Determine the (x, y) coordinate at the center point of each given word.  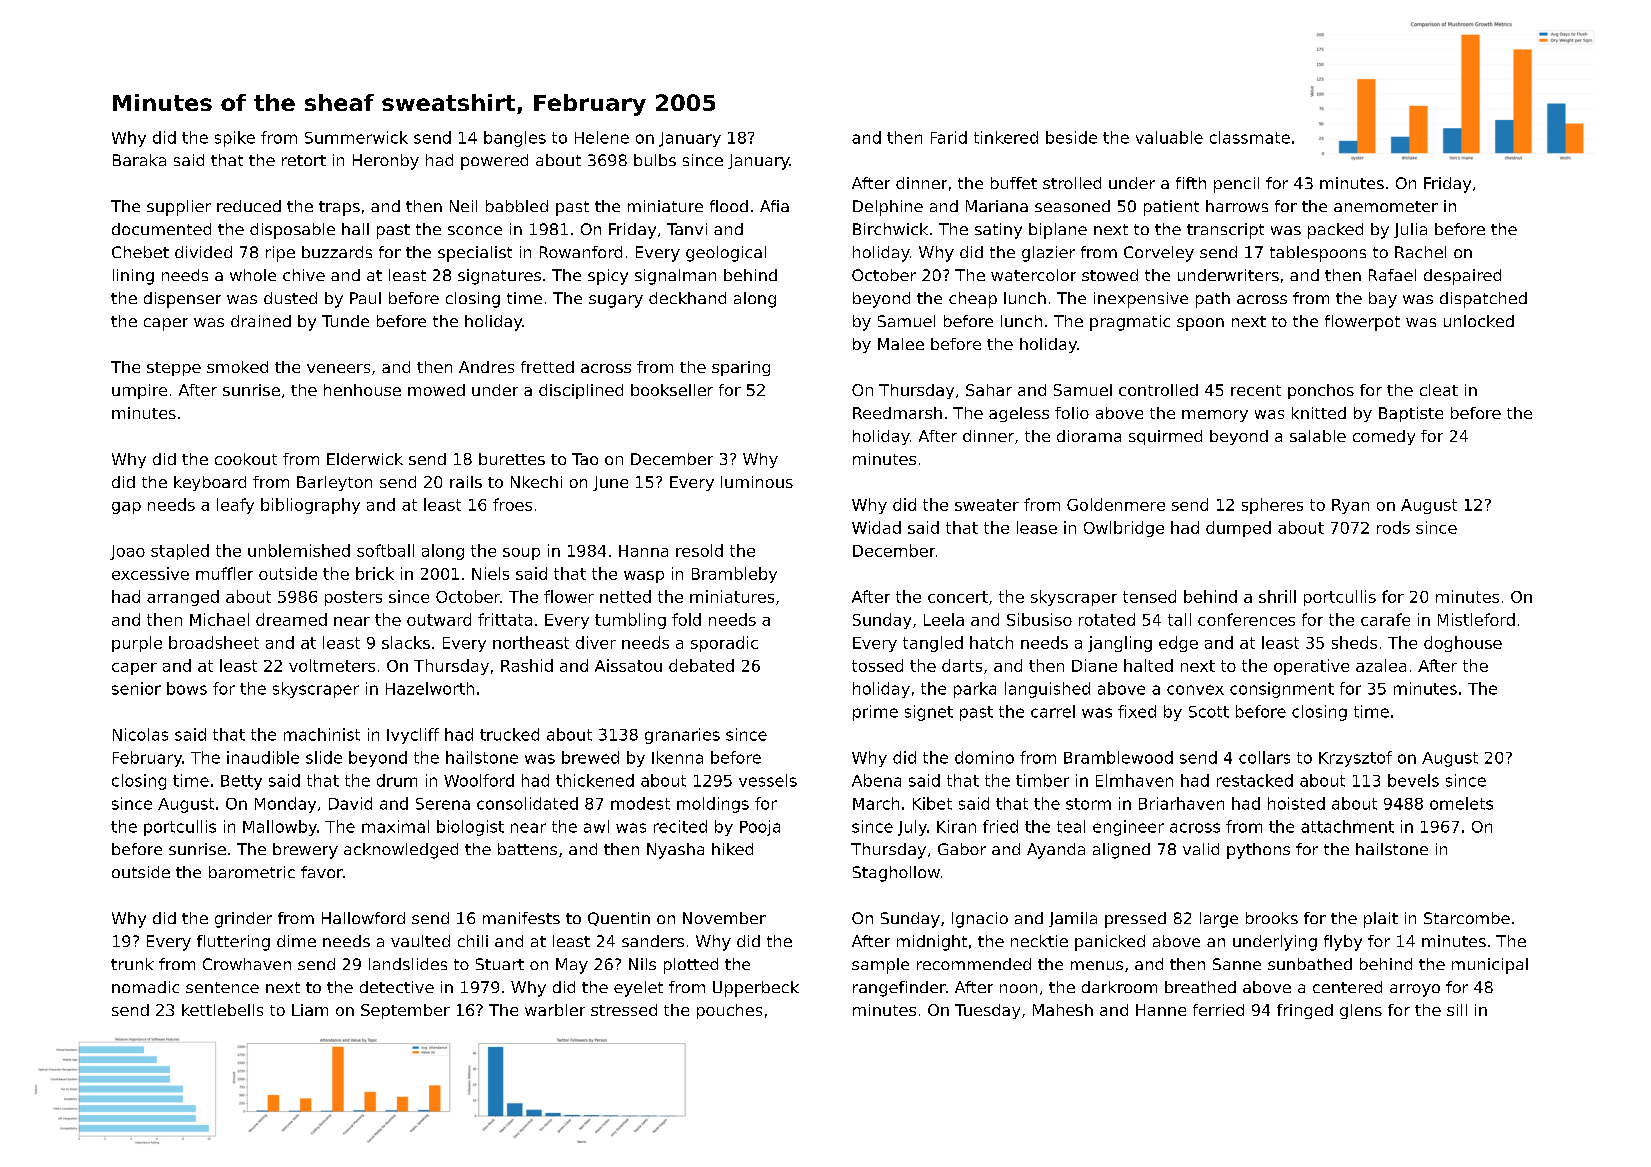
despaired (1462, 277)
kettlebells (222, 1010)
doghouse (1463, 644)
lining (133, 277)
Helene (602, 137)
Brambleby (734, 575)
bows (187, 688)
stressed (624, 1010)
